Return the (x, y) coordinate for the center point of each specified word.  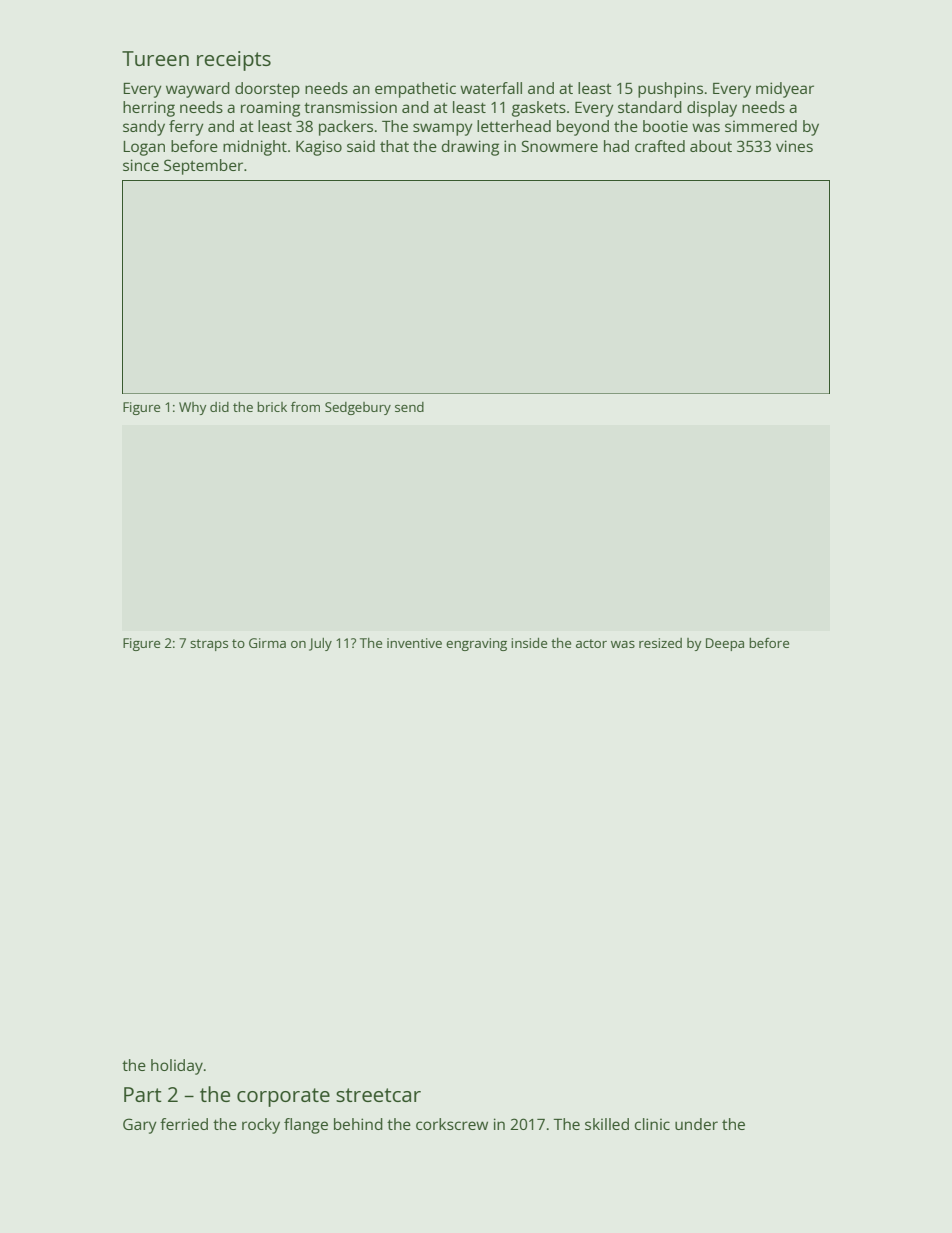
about (711, 146)
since (141, 165)
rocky (261, 1126)
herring (149, 109)
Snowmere (560, 146)
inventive (414, 643)
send (409, 407)
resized (660, 643)
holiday (177, 1067)
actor (591, 643)
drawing (470, 148)
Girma (267, 643)
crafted (660, 146)
